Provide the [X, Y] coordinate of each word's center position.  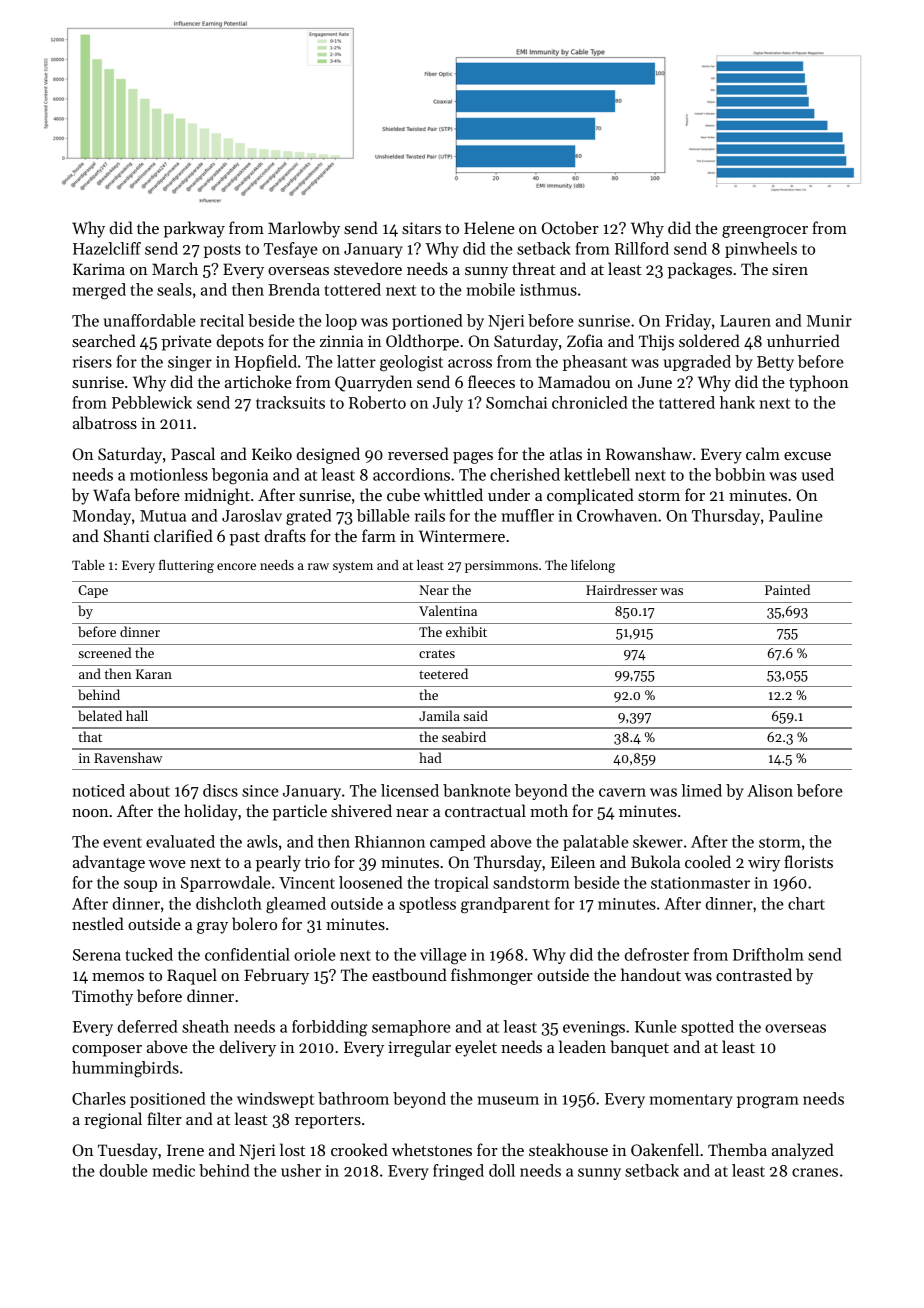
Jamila [439, 715]
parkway [194, 229]
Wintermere [462, 536]
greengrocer [765, 232]
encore [236, 566]
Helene [489, 227]
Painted [787, 589]
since [260, 791]
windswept [275, 1100]
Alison [770, 790]
